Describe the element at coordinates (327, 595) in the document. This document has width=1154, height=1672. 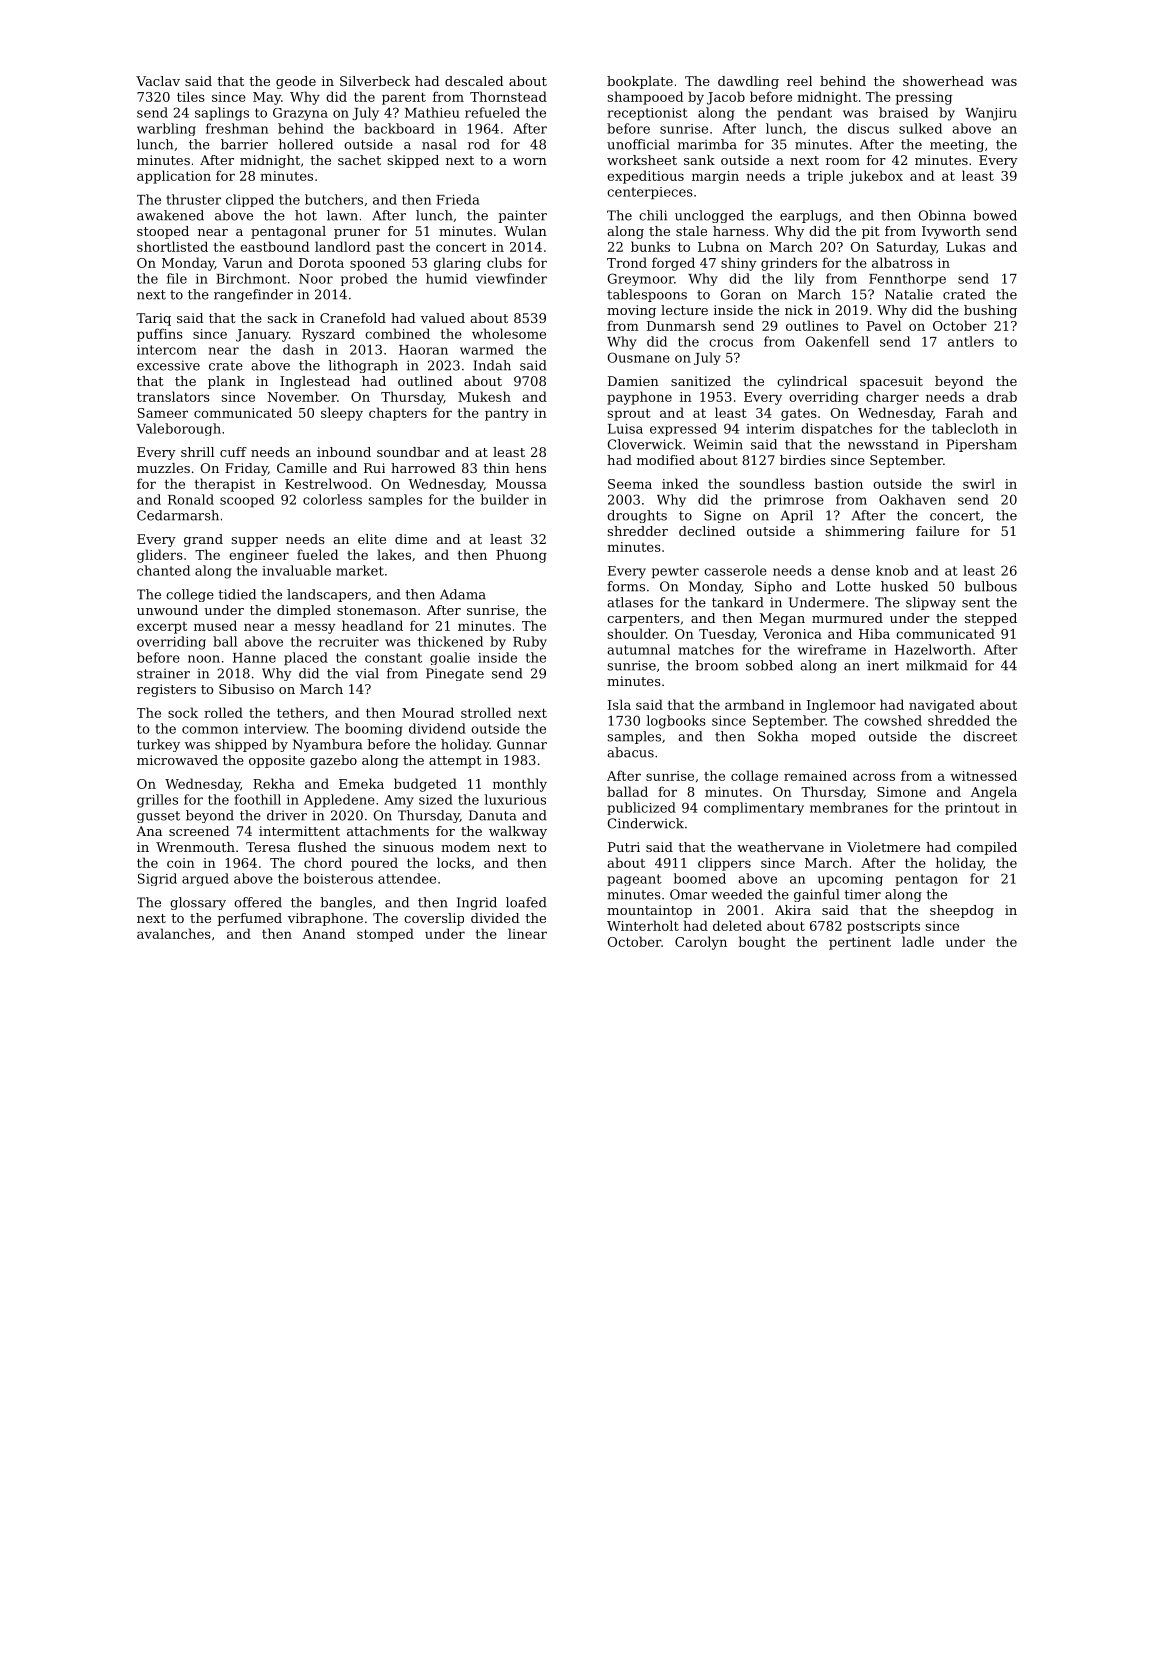
I see `landscapers` at that location.
